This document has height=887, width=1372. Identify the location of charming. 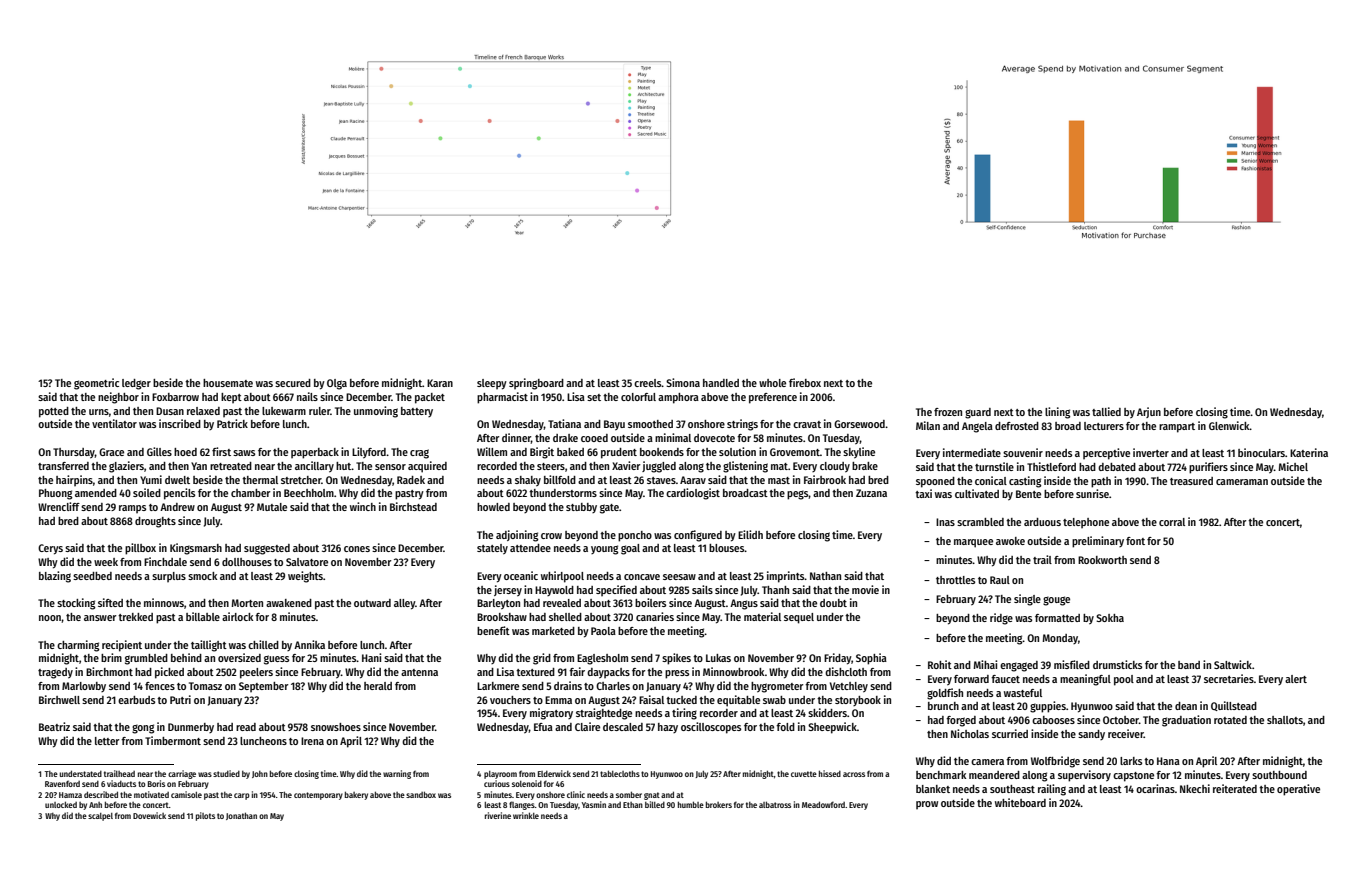
(78, 646).
